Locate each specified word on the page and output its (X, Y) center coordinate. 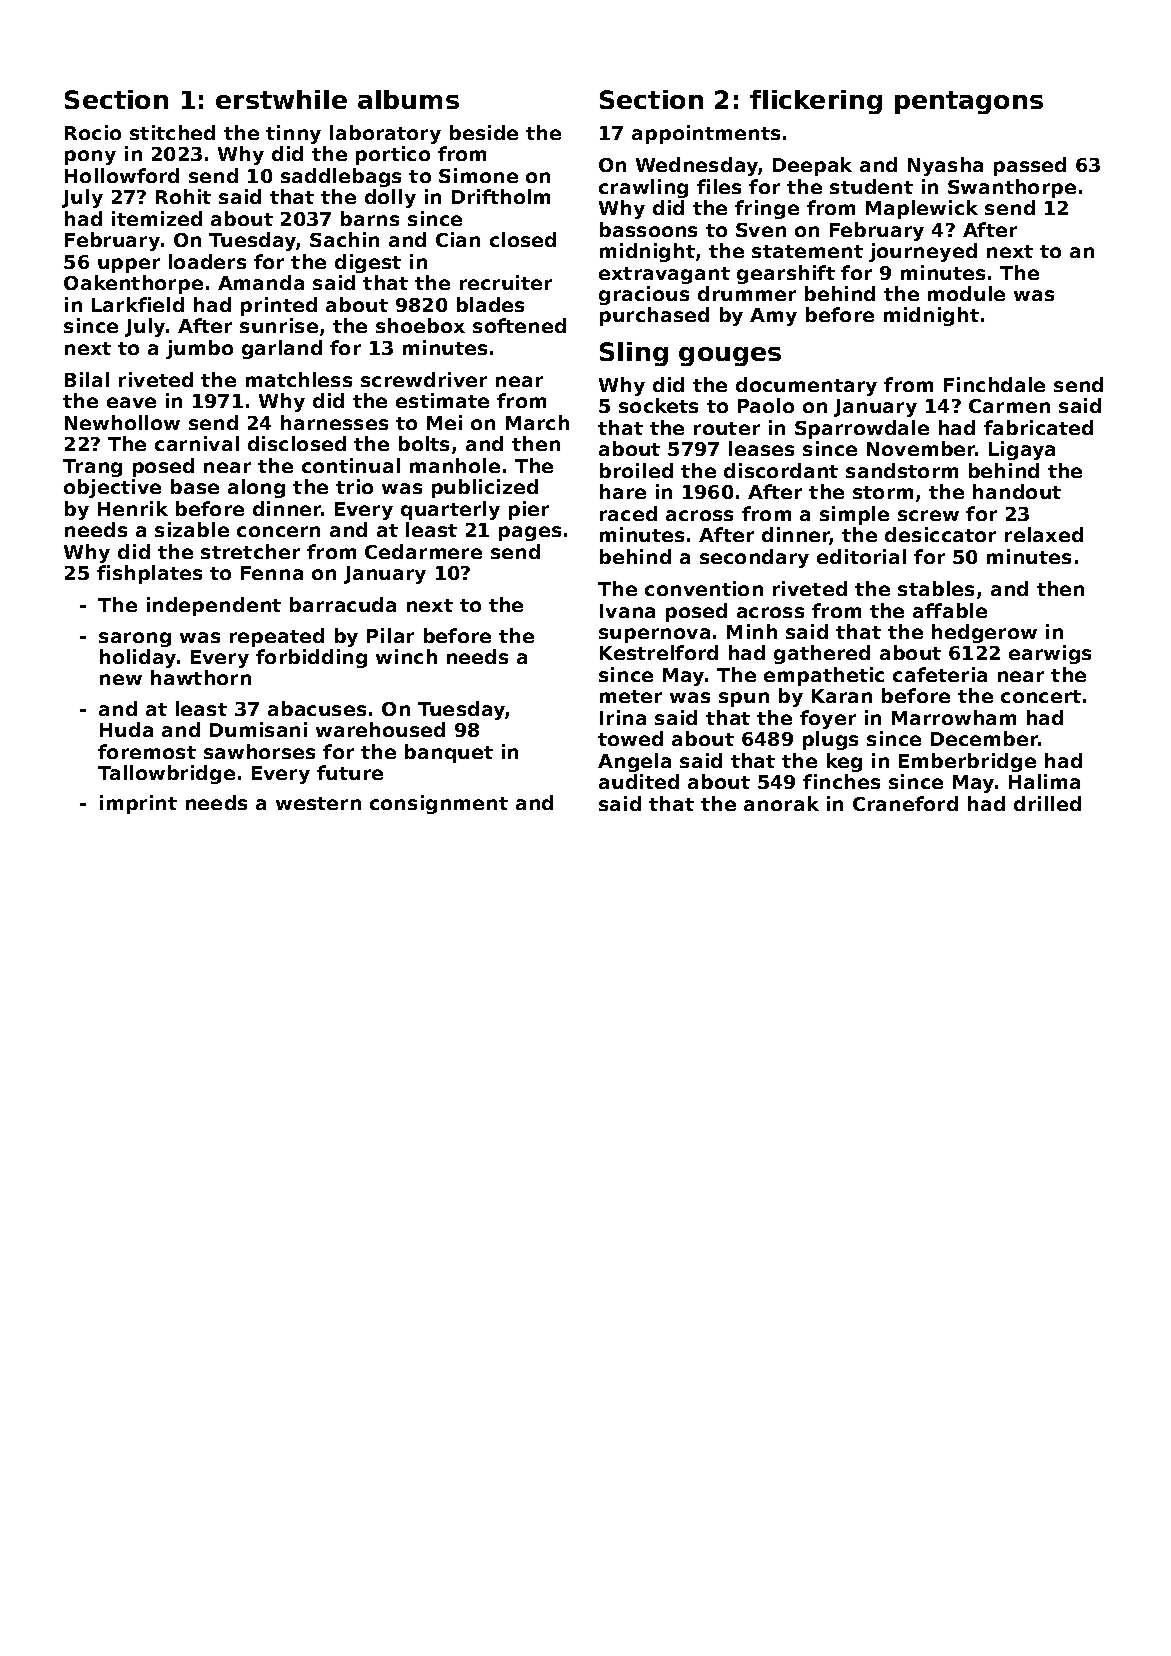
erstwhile (281, 99)
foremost (147, 751)
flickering (816, 102)
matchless (299, 379)
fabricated (1038, 427)
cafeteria (940, 674)
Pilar (390, 635)
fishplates (149, 574)
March (537, 422)
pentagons (969, 102)
